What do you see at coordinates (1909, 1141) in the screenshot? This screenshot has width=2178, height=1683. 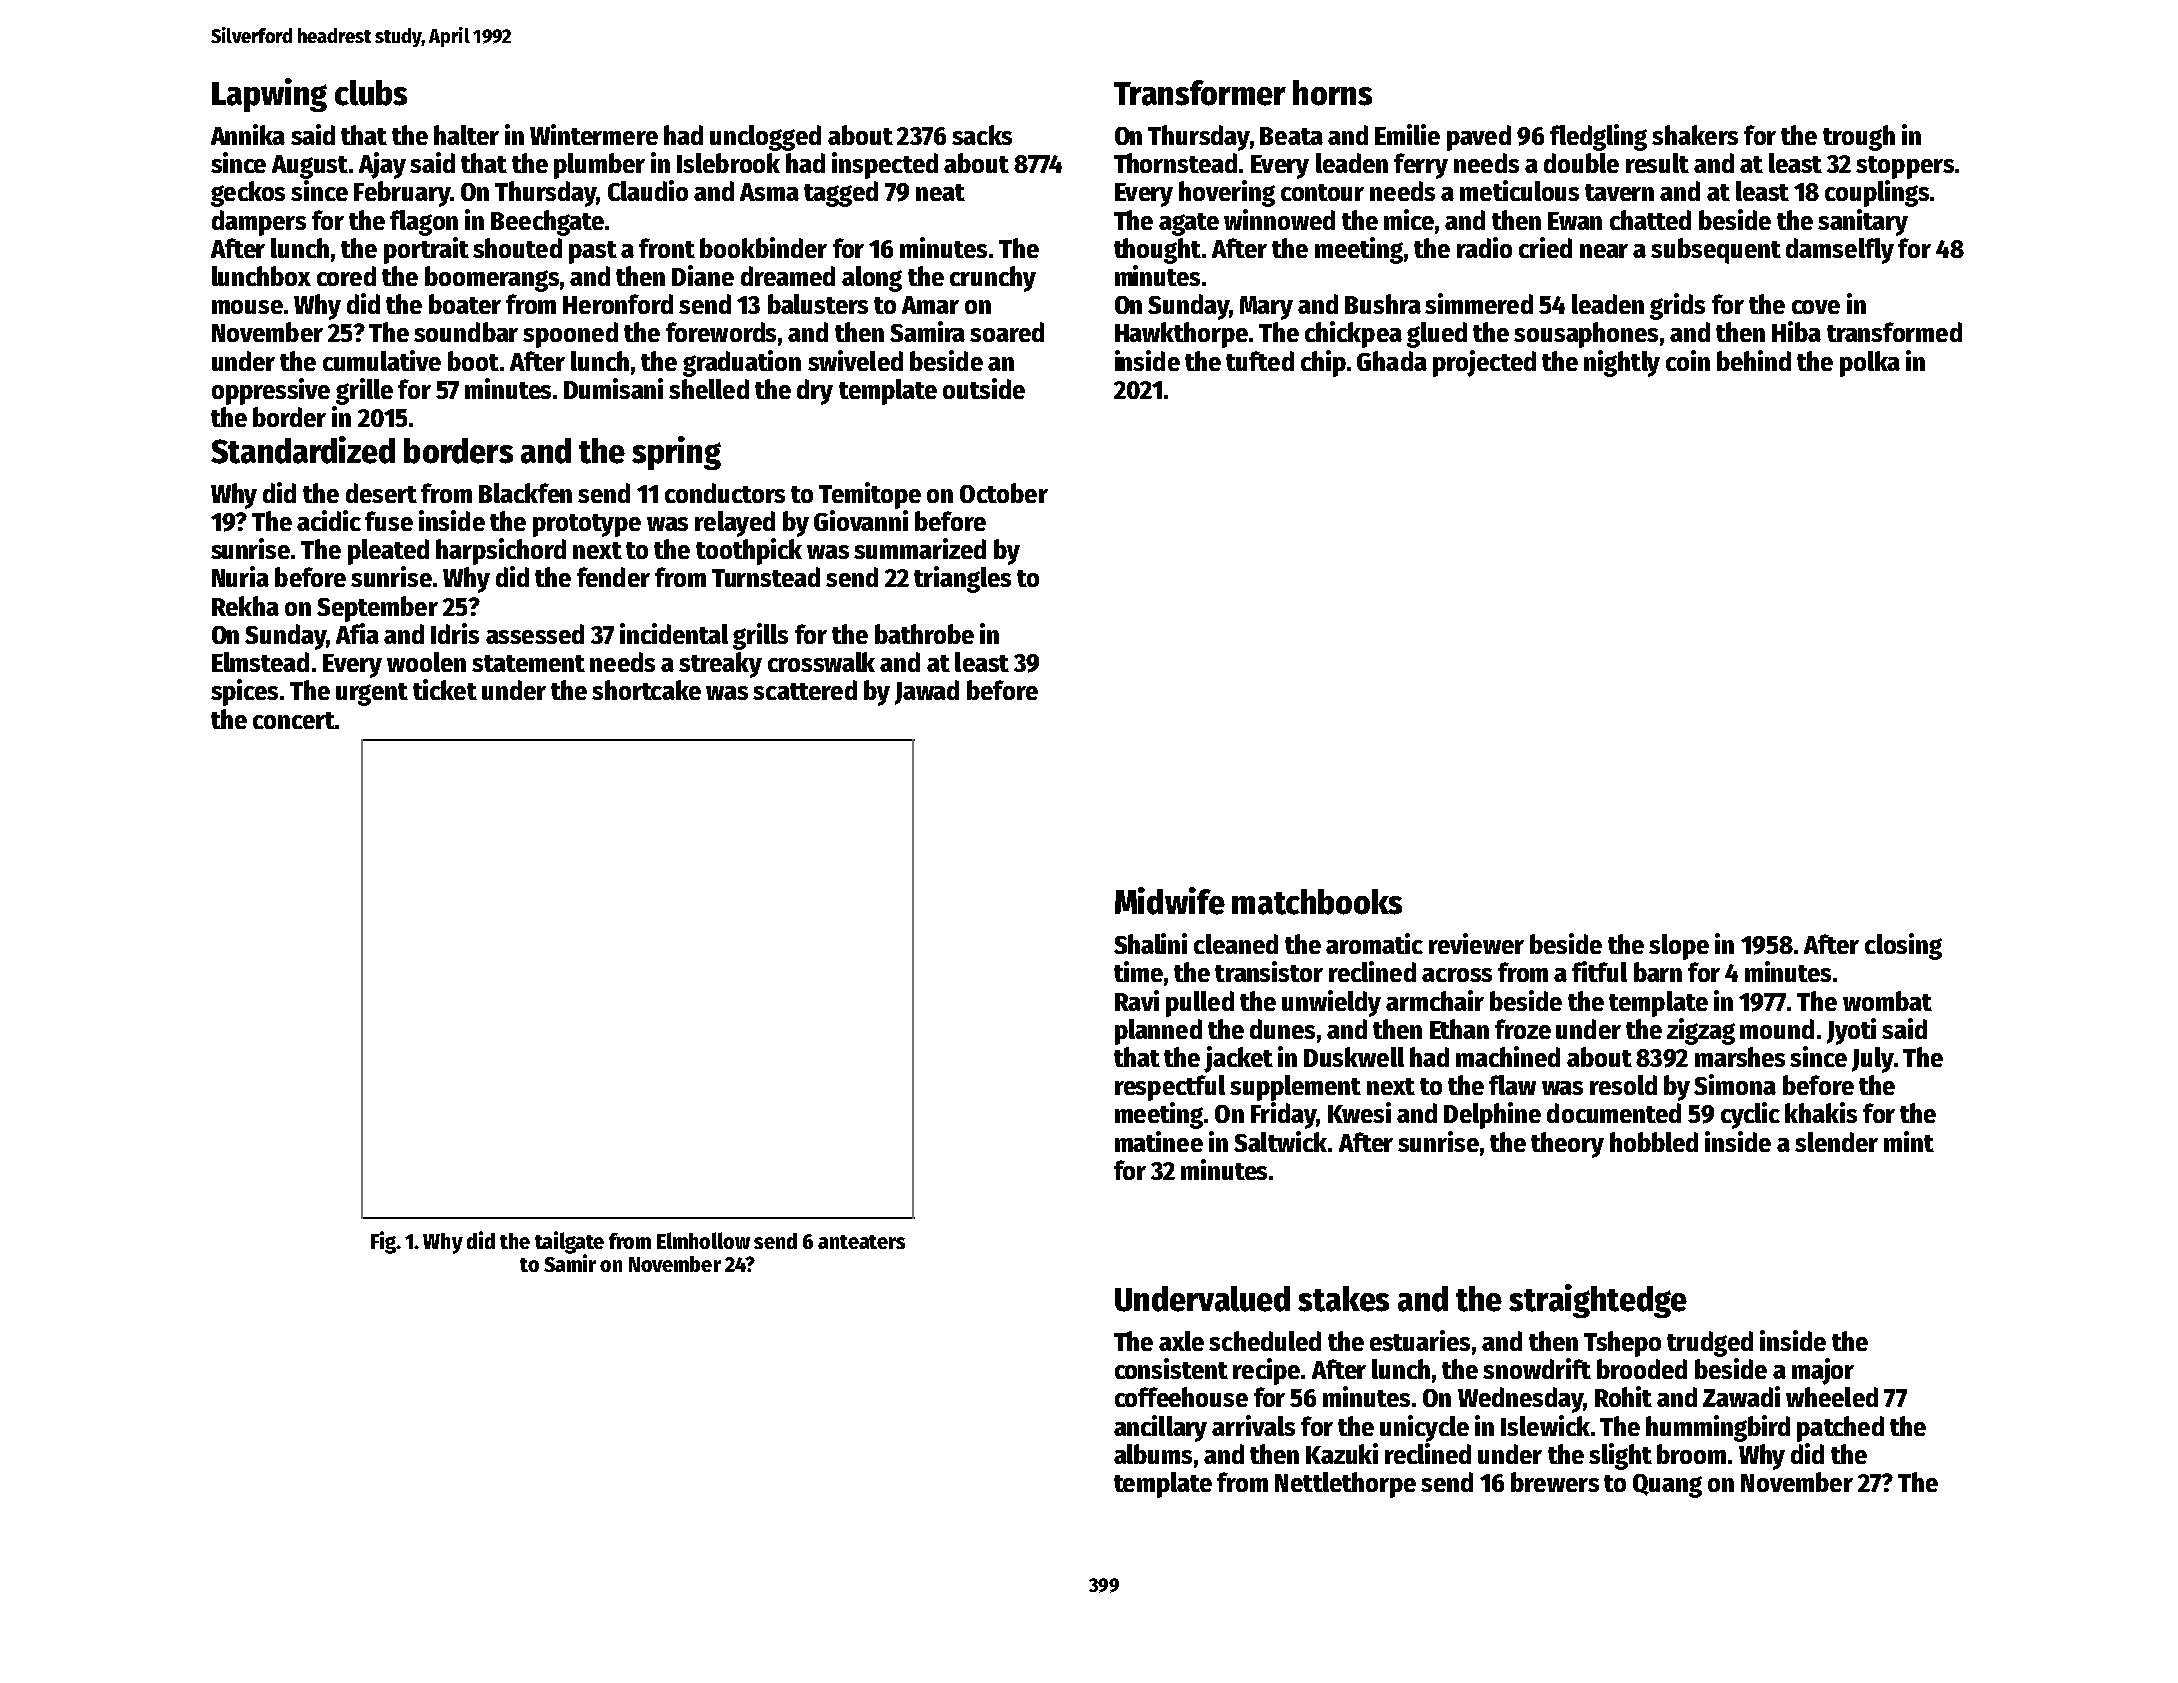 I see `mint` at bounding box center [1909, 1141].
